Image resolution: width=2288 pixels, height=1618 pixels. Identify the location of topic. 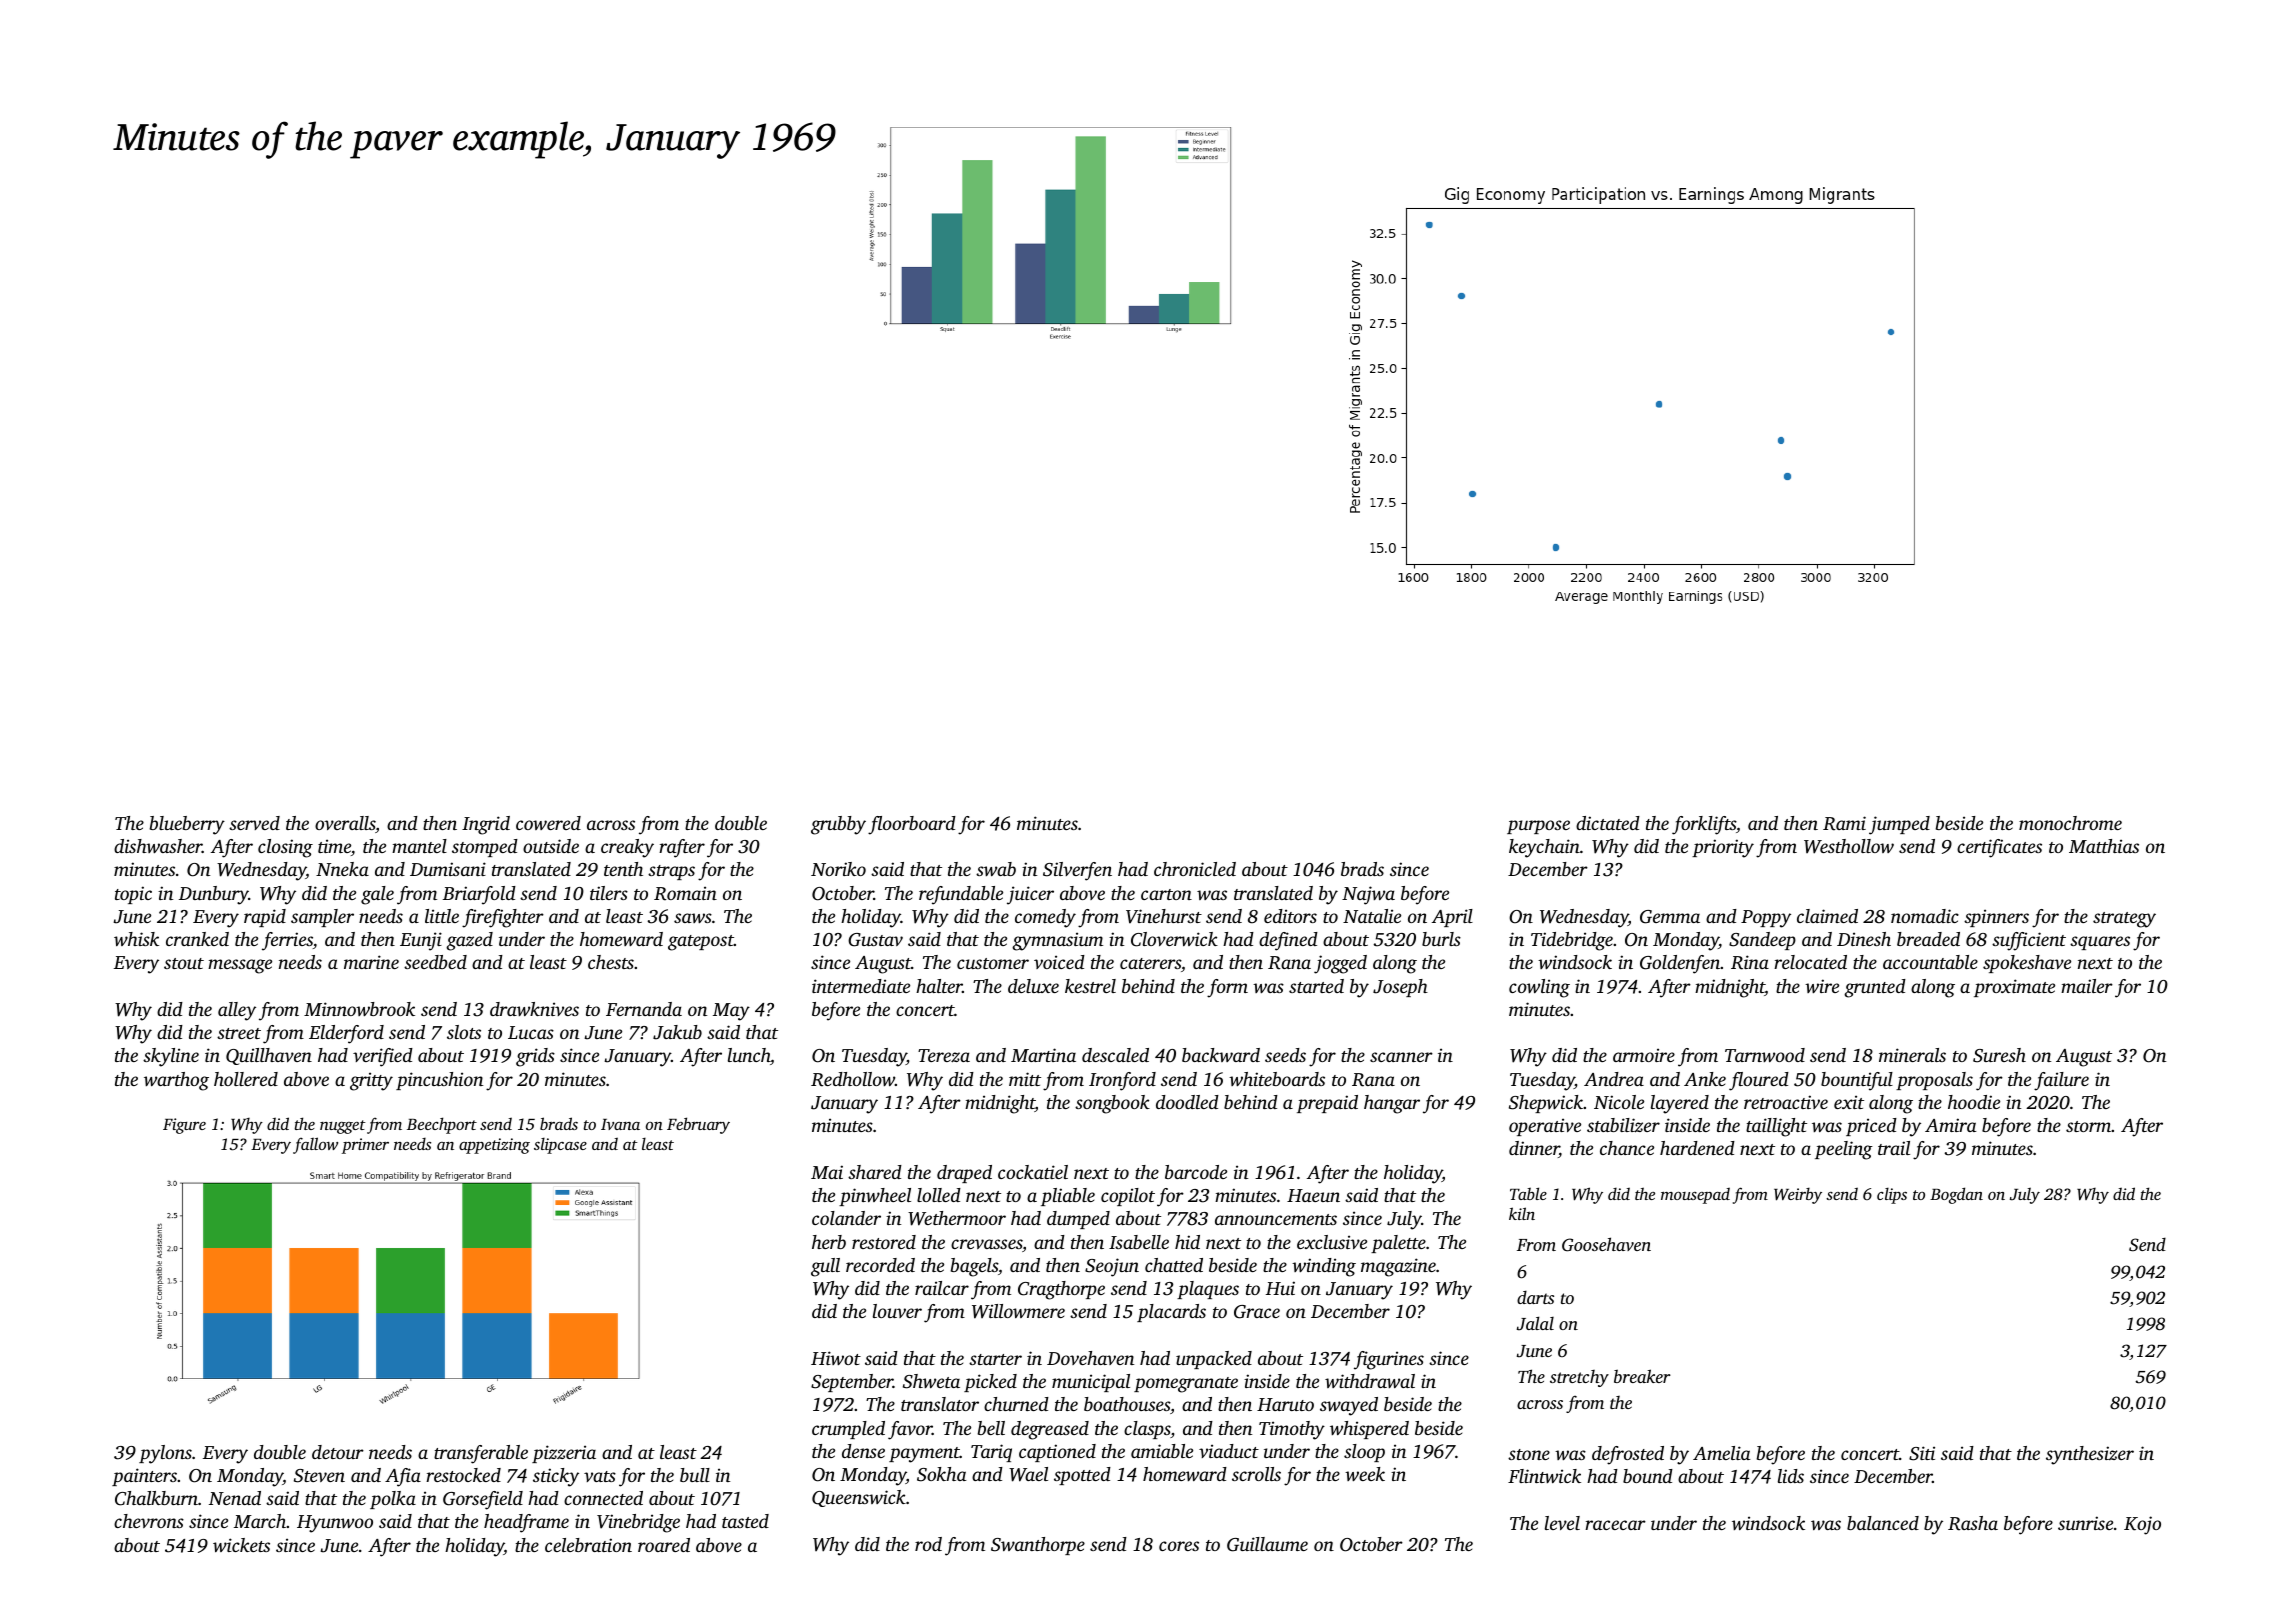
(133, 895).
